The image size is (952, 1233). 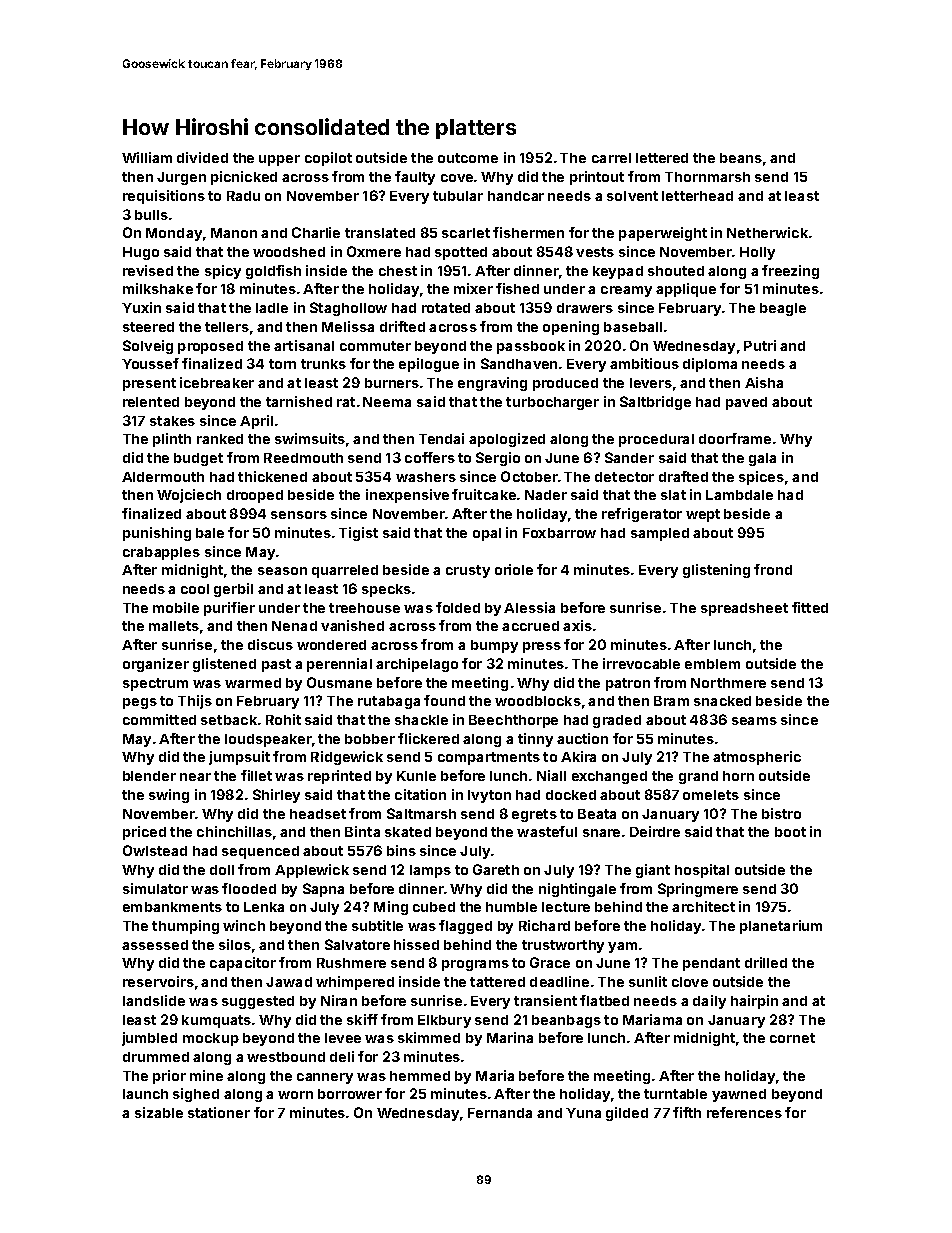 I want to click on borrower, so click(x=350, y=1094).
